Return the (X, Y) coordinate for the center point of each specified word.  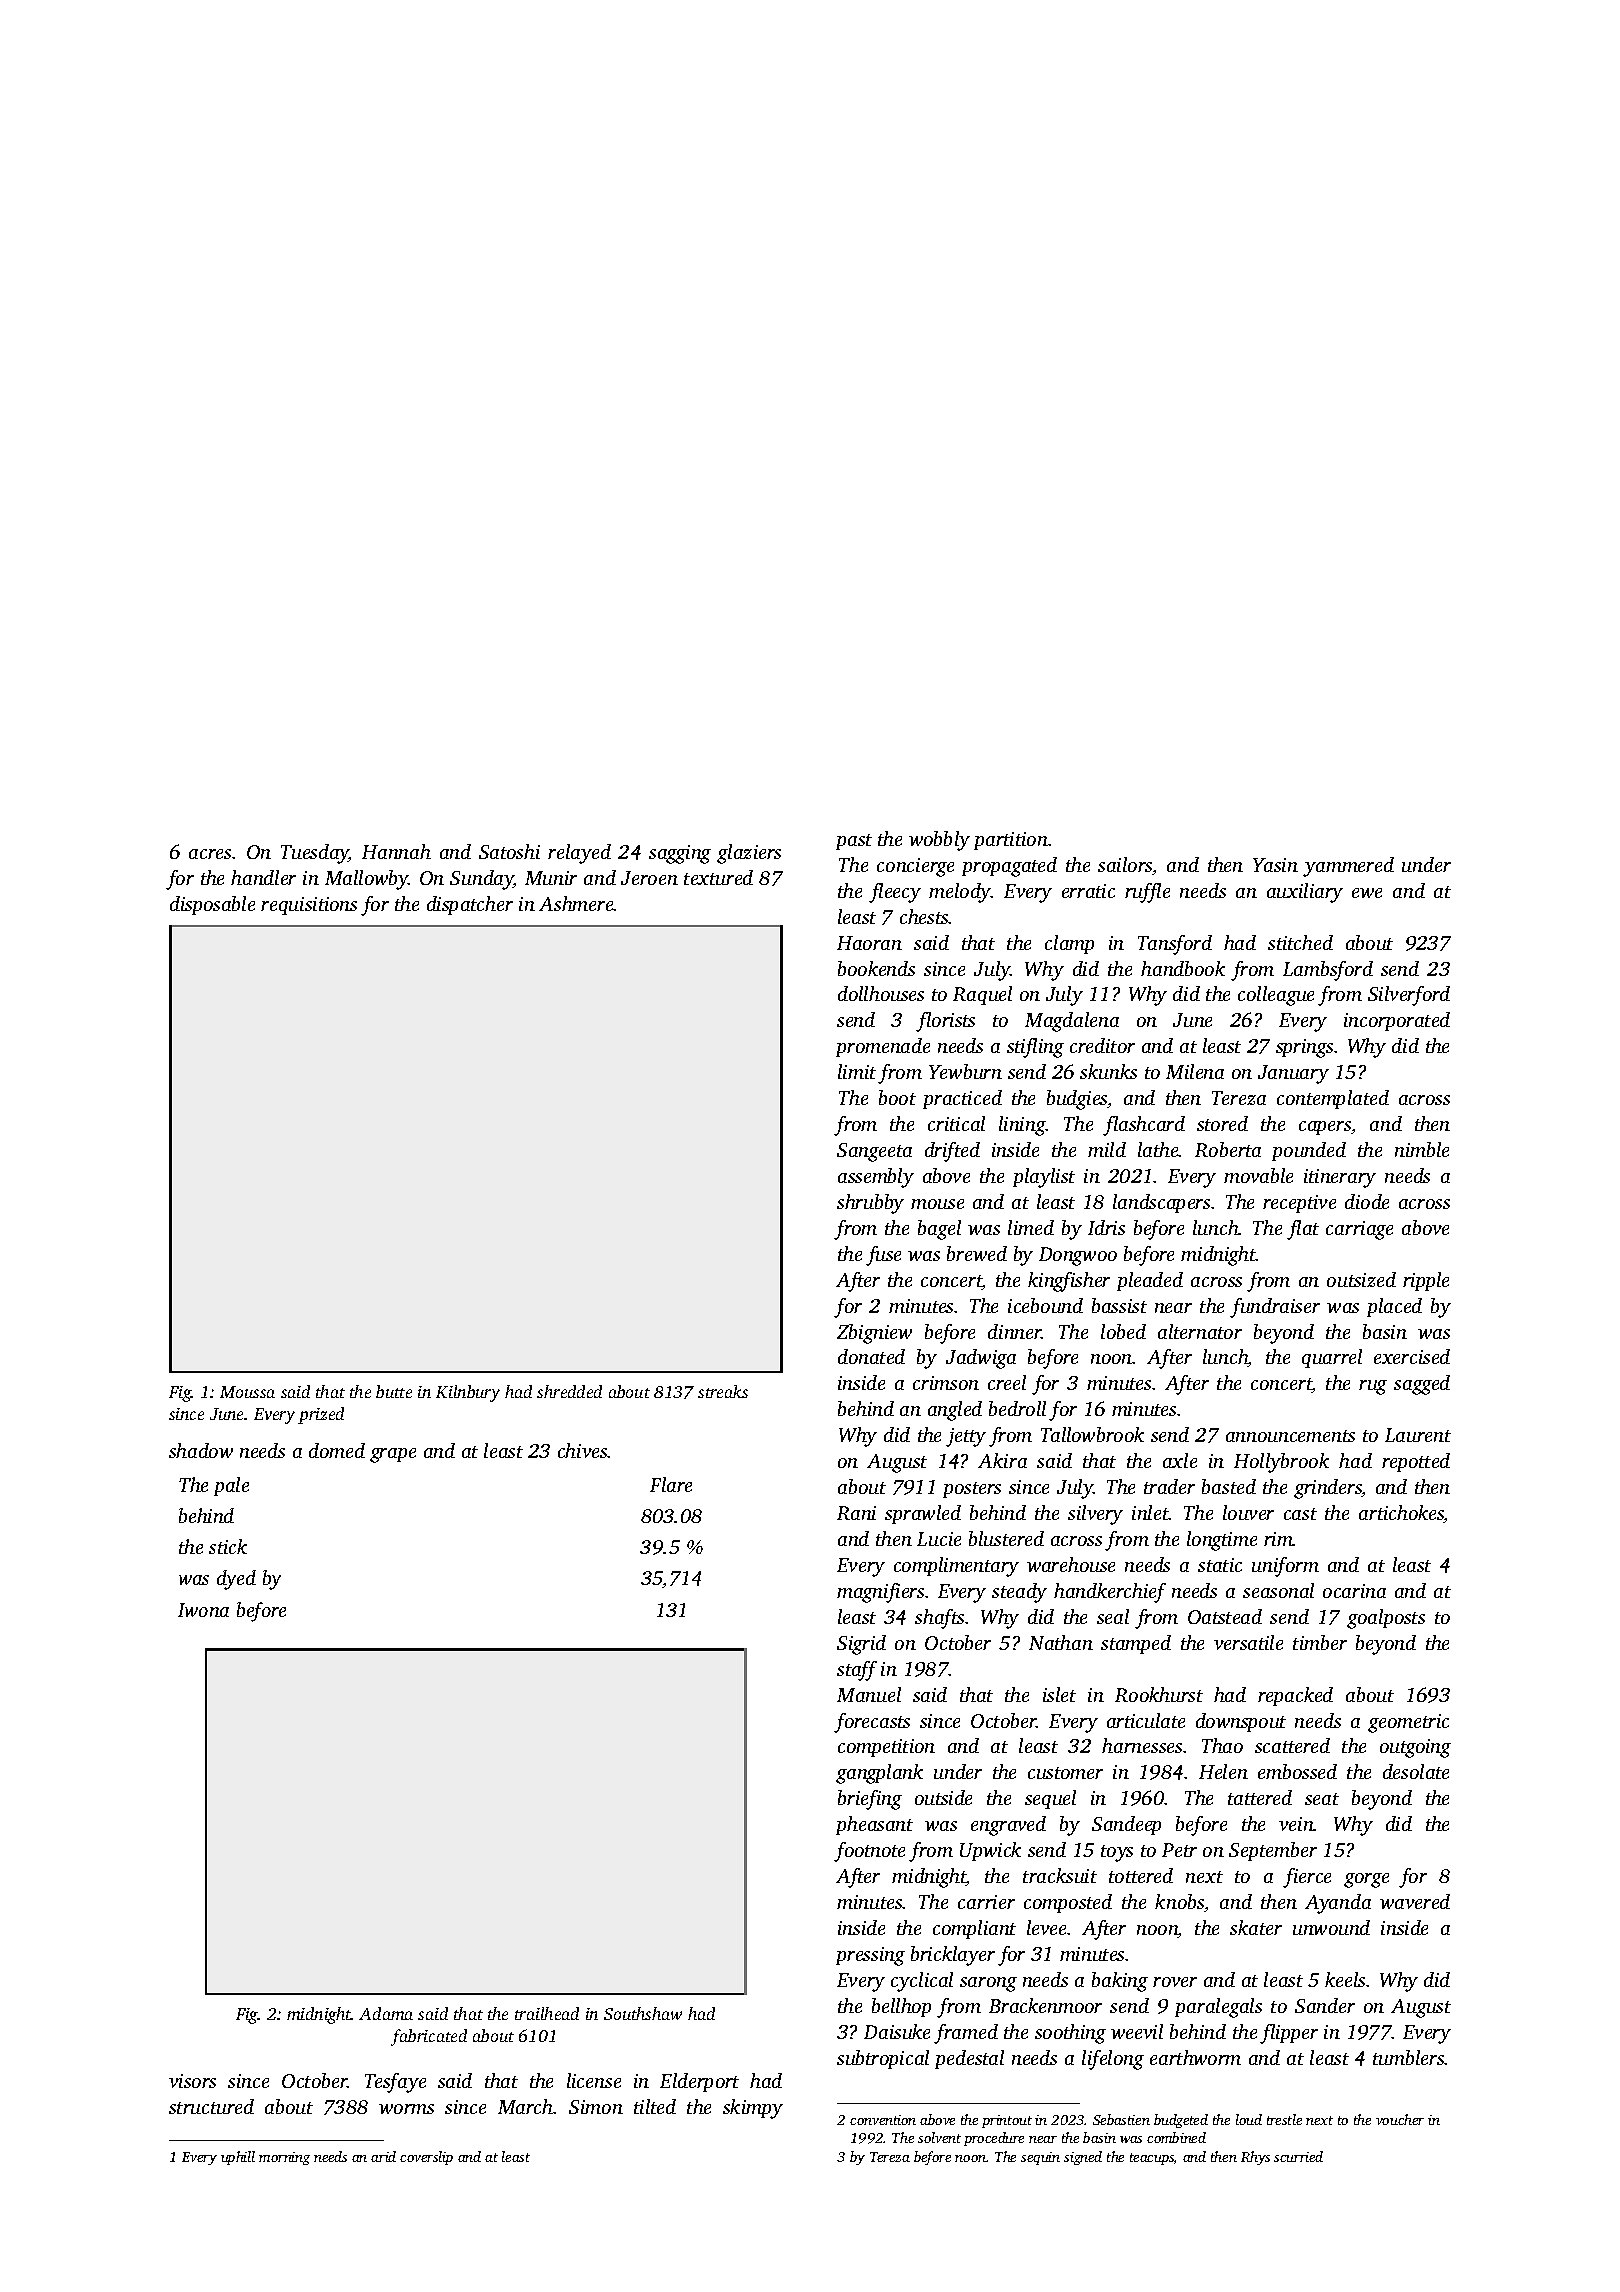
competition (886, 1748)
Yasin (1275, 865)
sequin (1040, 2158)
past (854, 842)
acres (210, 854)
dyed (236, 1580)
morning (284, 2158)
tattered (1260, 1797)
